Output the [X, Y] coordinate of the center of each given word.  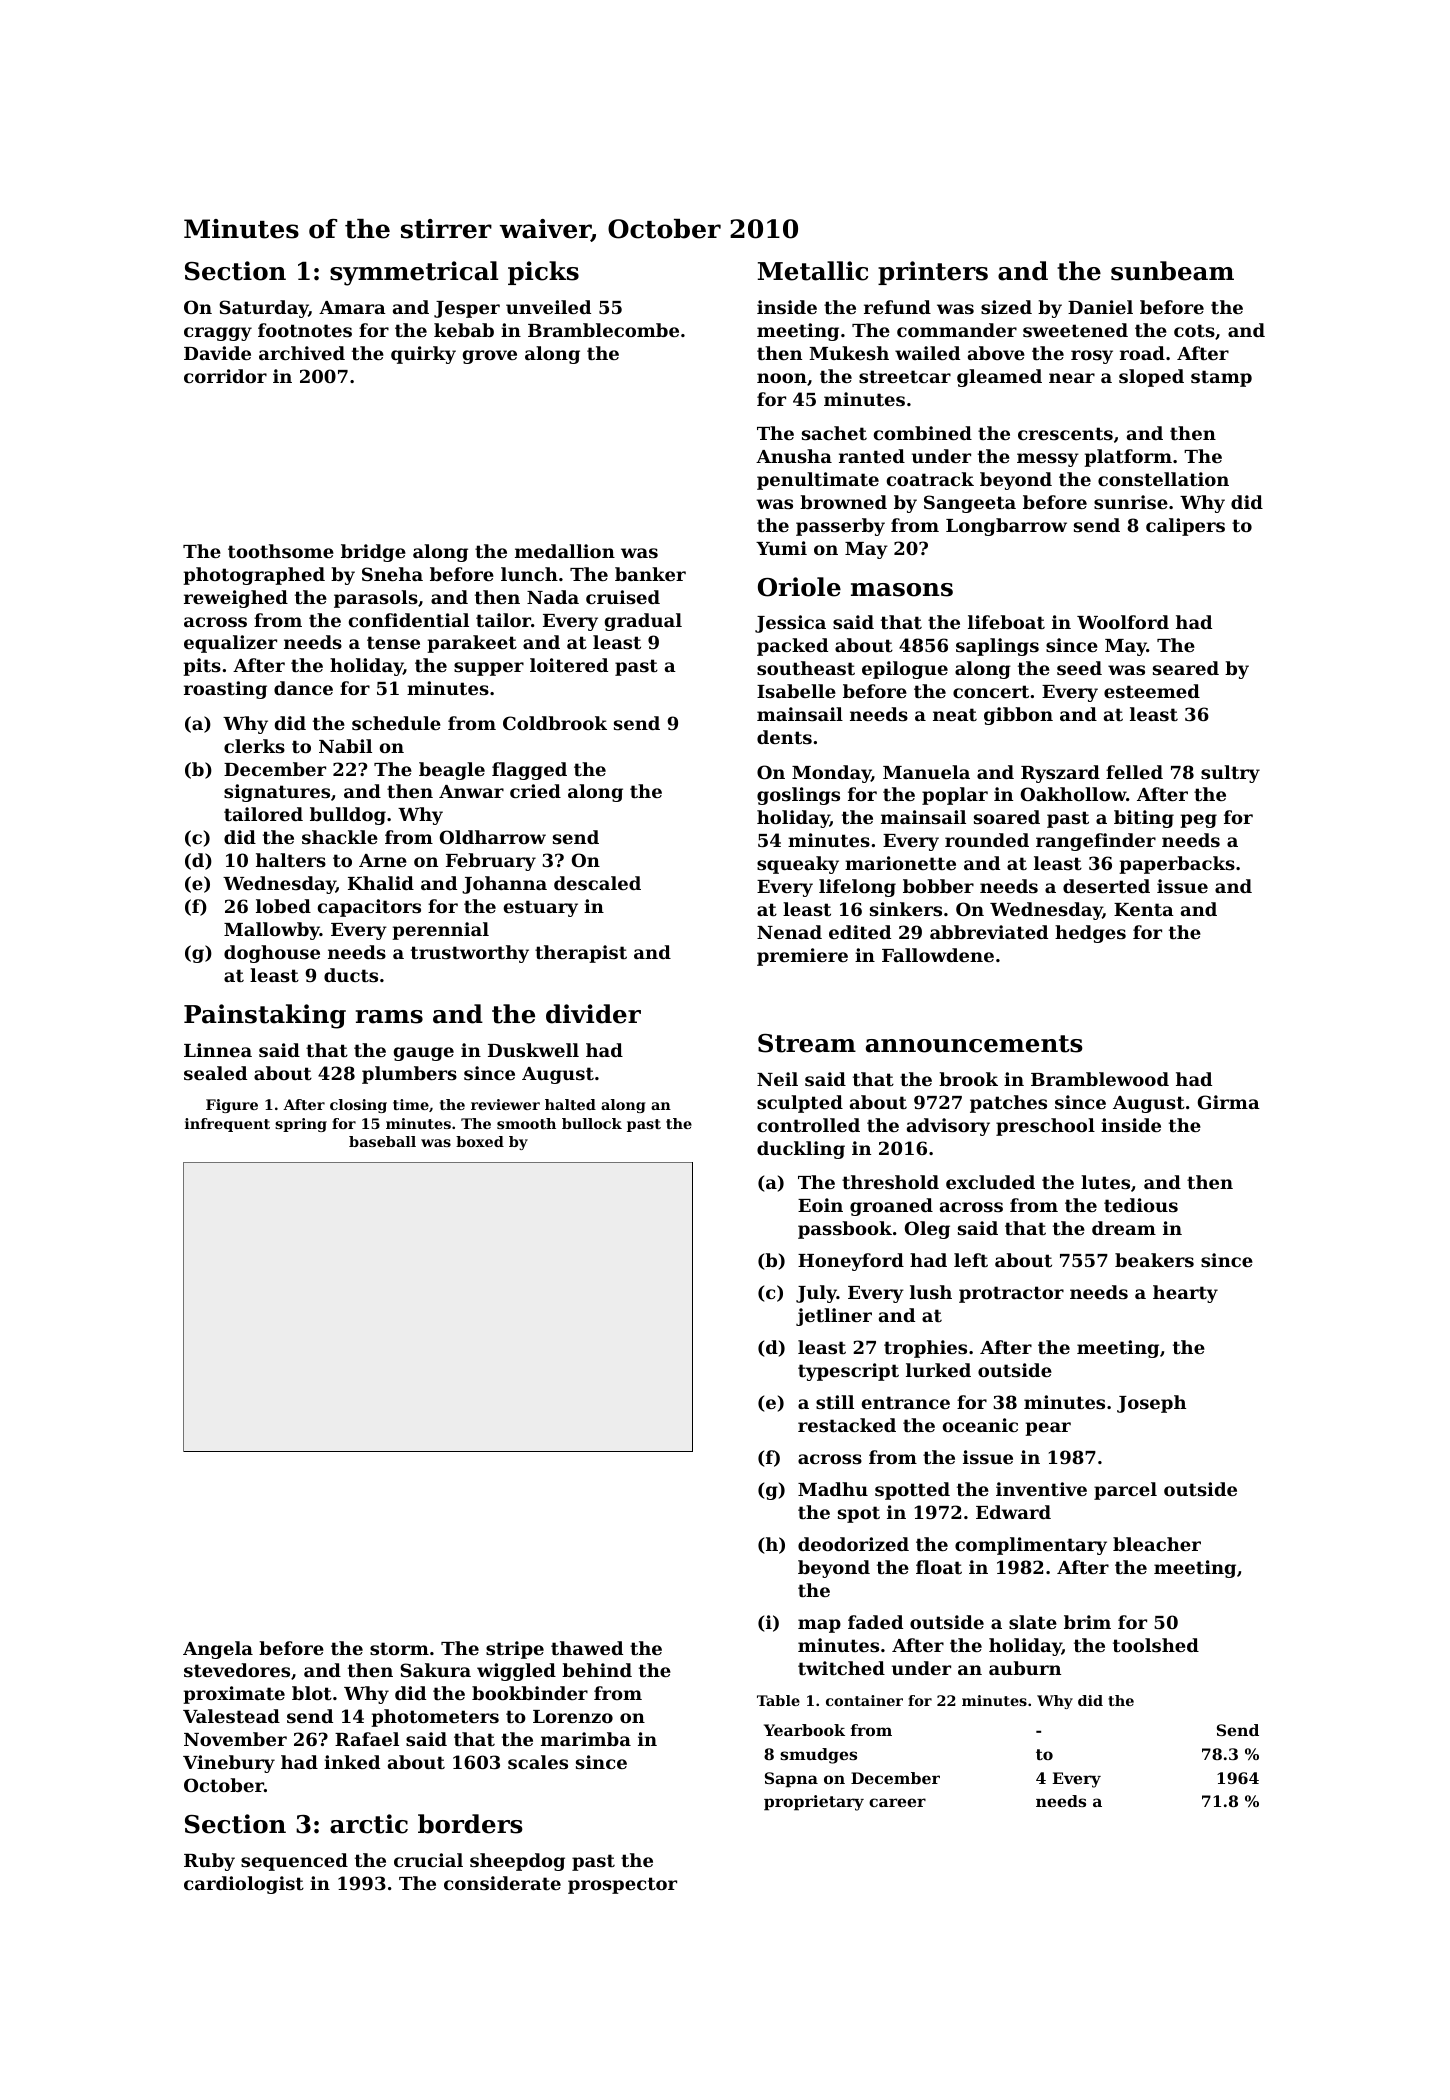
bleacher [1157, 1544]
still [835, 1402]
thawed [587, 1648]
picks [543, 273]
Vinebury [229, 1764]
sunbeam [1172, 271]
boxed [480, 1141]
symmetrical [414, 273]
